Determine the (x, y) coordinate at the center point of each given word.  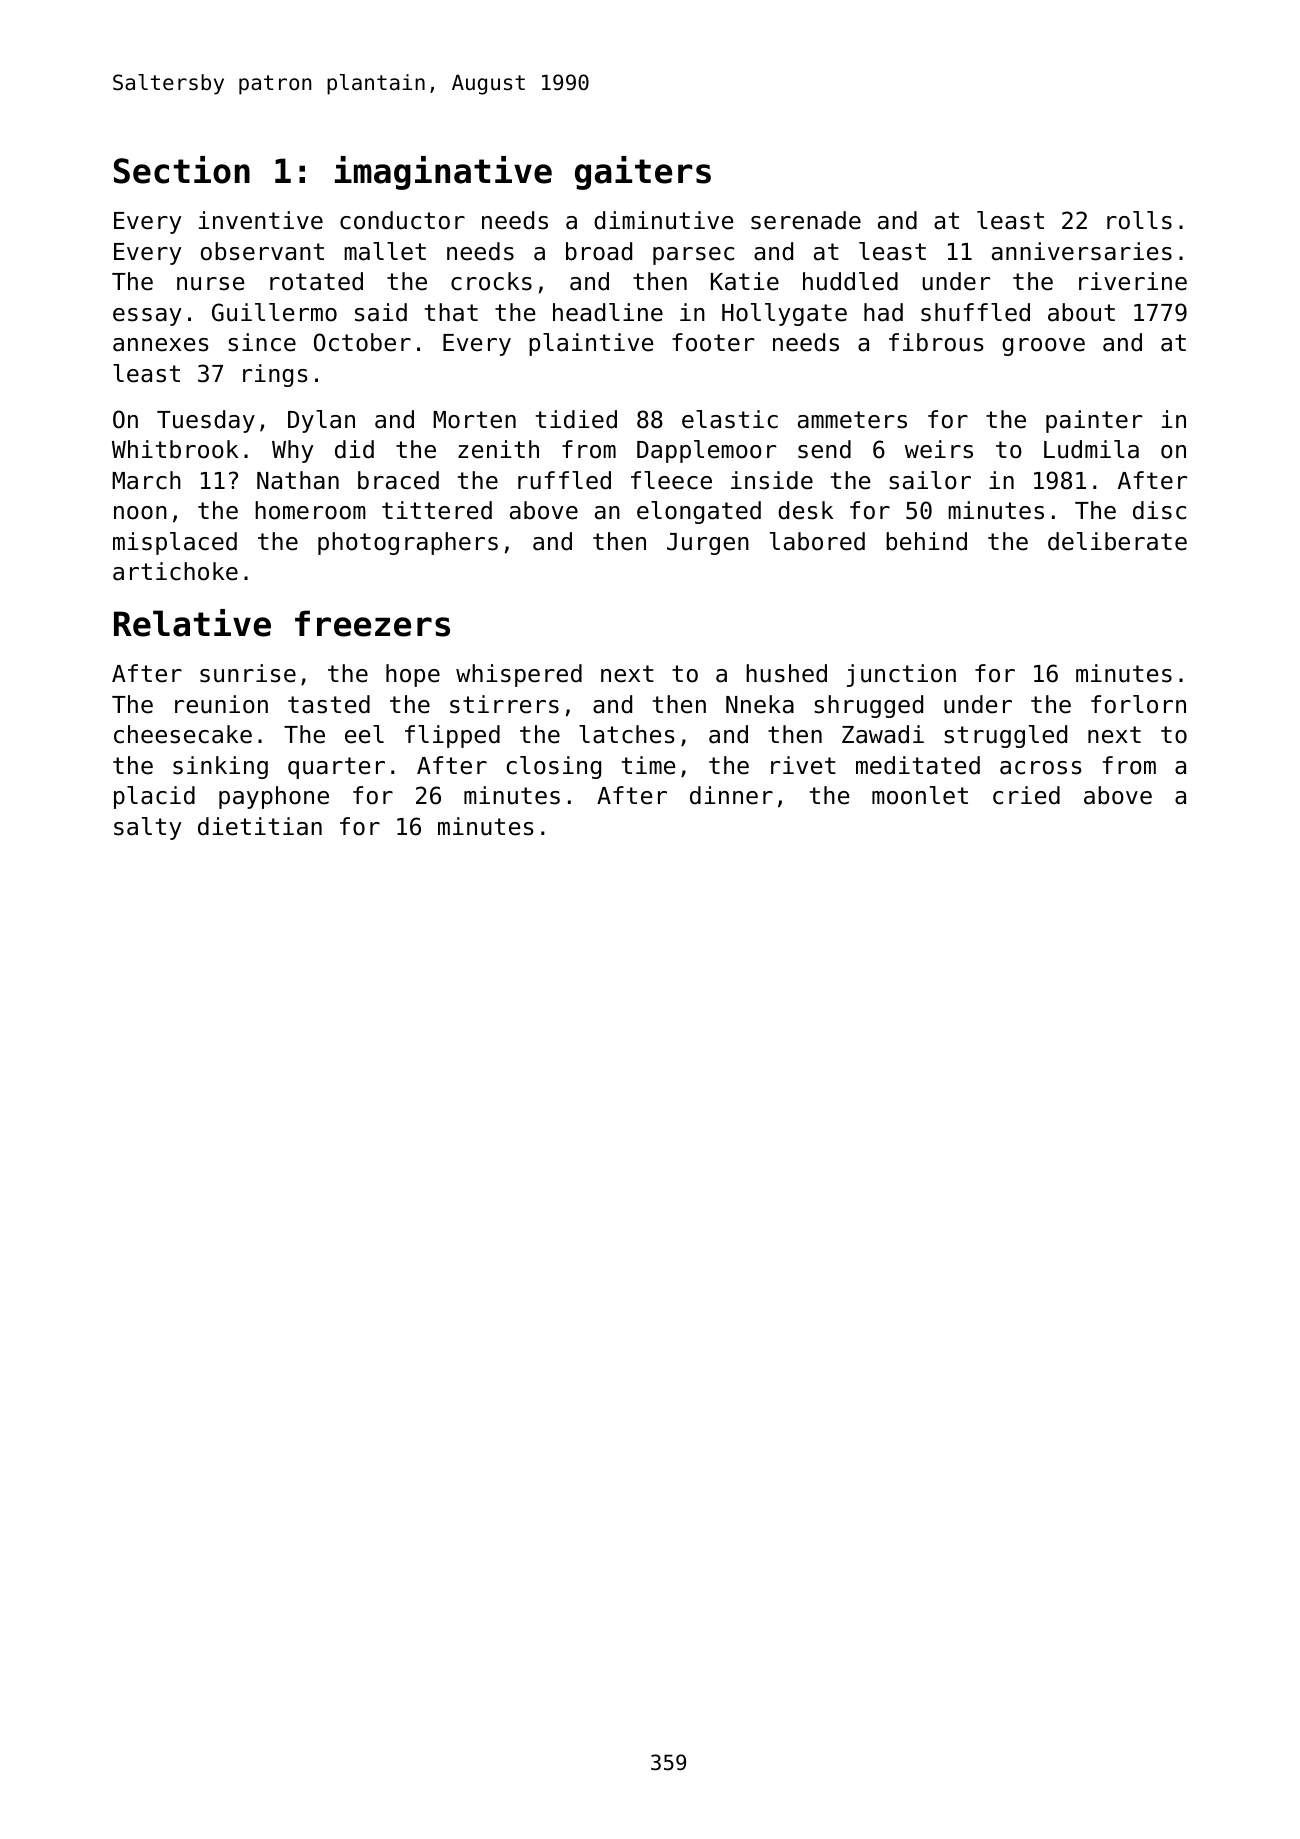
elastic (730, 419)
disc (1159, 510)
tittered (437, 510)
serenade (806, 220)
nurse (210, 284)
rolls (1139, 220)
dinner (731, 795)
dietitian (260, 826)
